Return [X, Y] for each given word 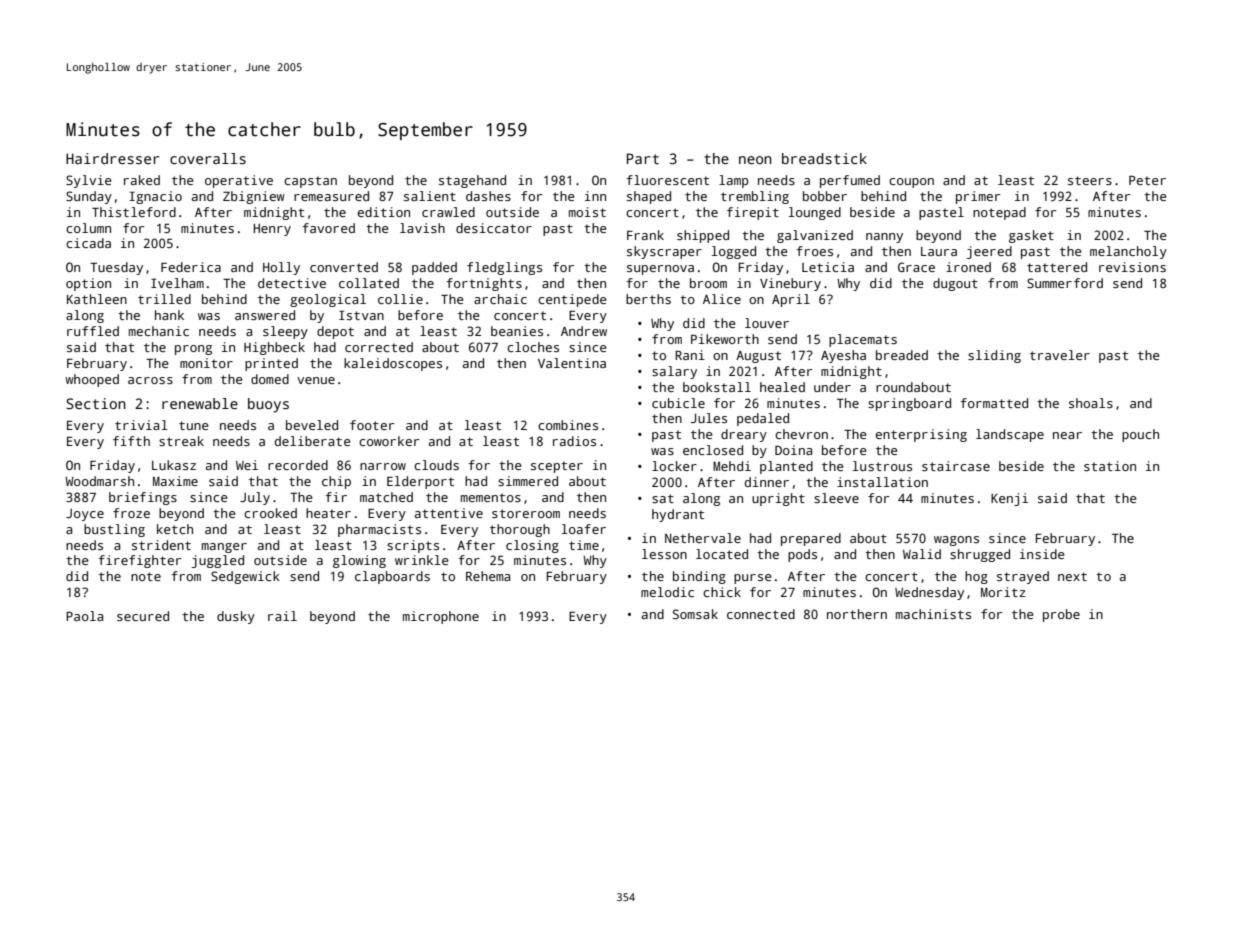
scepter [557, 467]
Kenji [1009, 499]
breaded [902, 355]
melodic [667, 592]
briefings [143, 498]
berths [648, 299]
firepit [753, 213]
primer [978, 197]
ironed [968, 267]
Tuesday [116, 268]
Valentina [572, 363]
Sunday [89, 197]
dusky [236, 617]
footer [372, 425]
